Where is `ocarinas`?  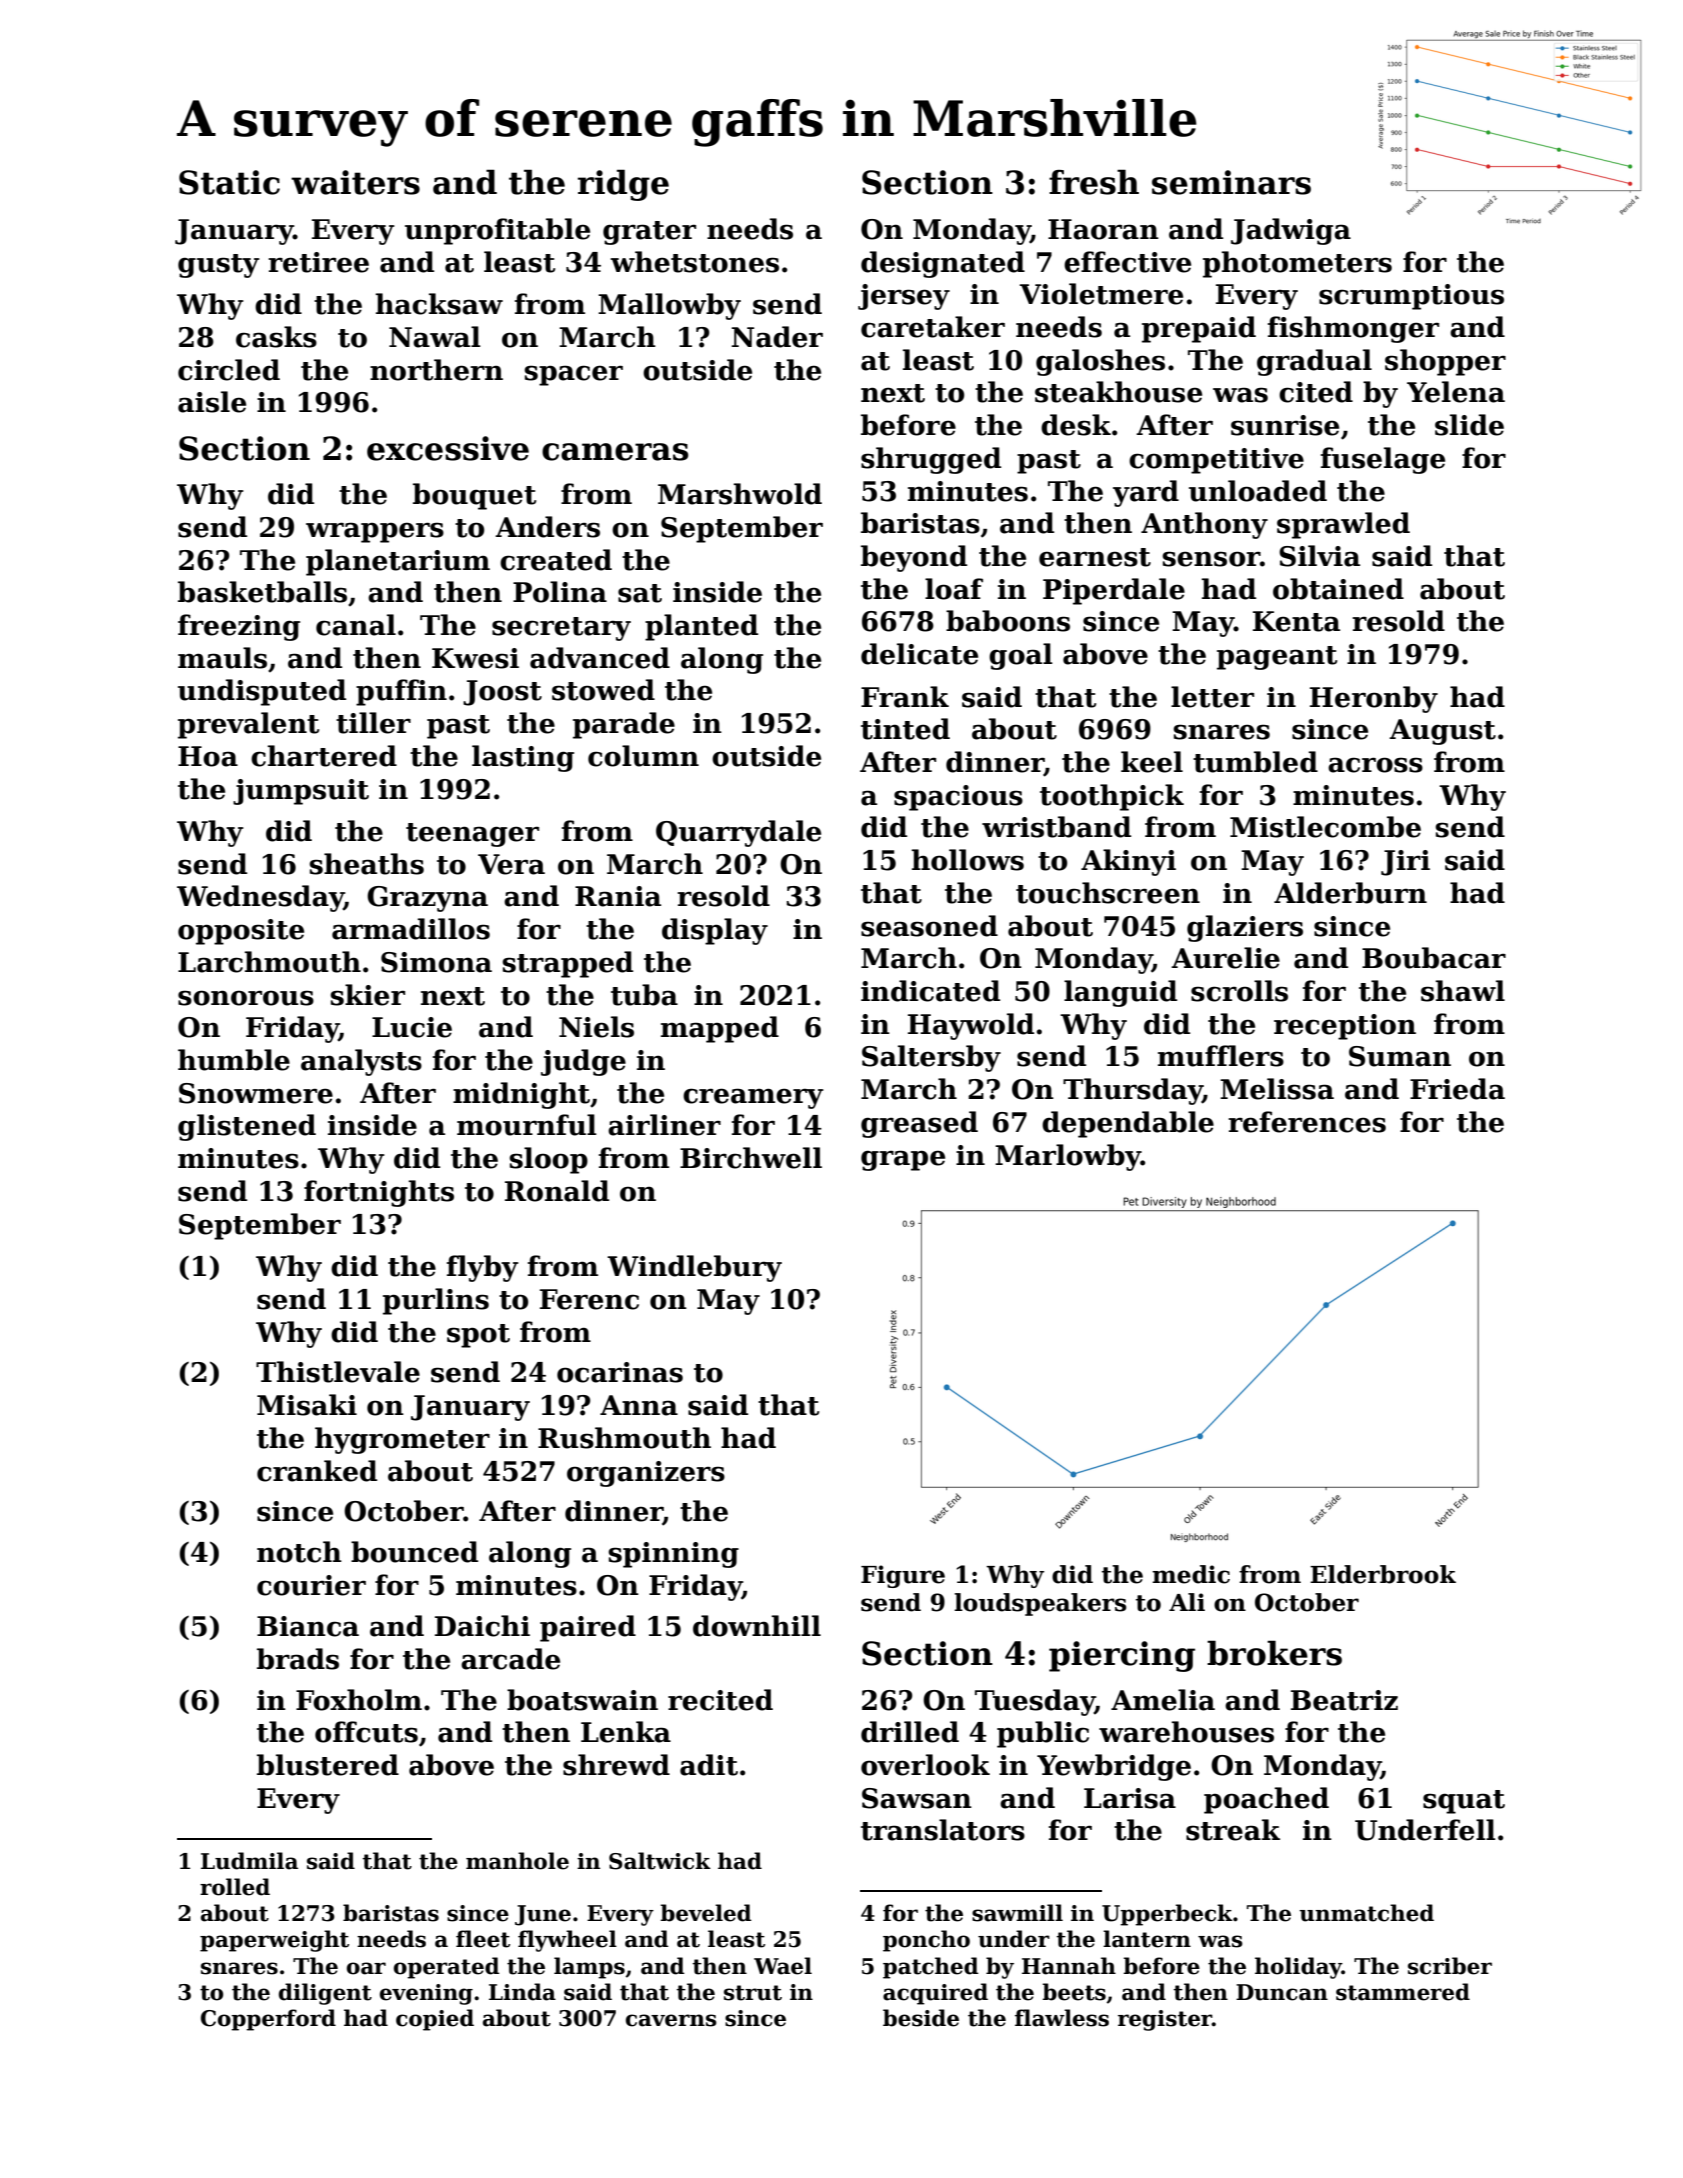 ocarinas is located at coordinates (620, 1372).
